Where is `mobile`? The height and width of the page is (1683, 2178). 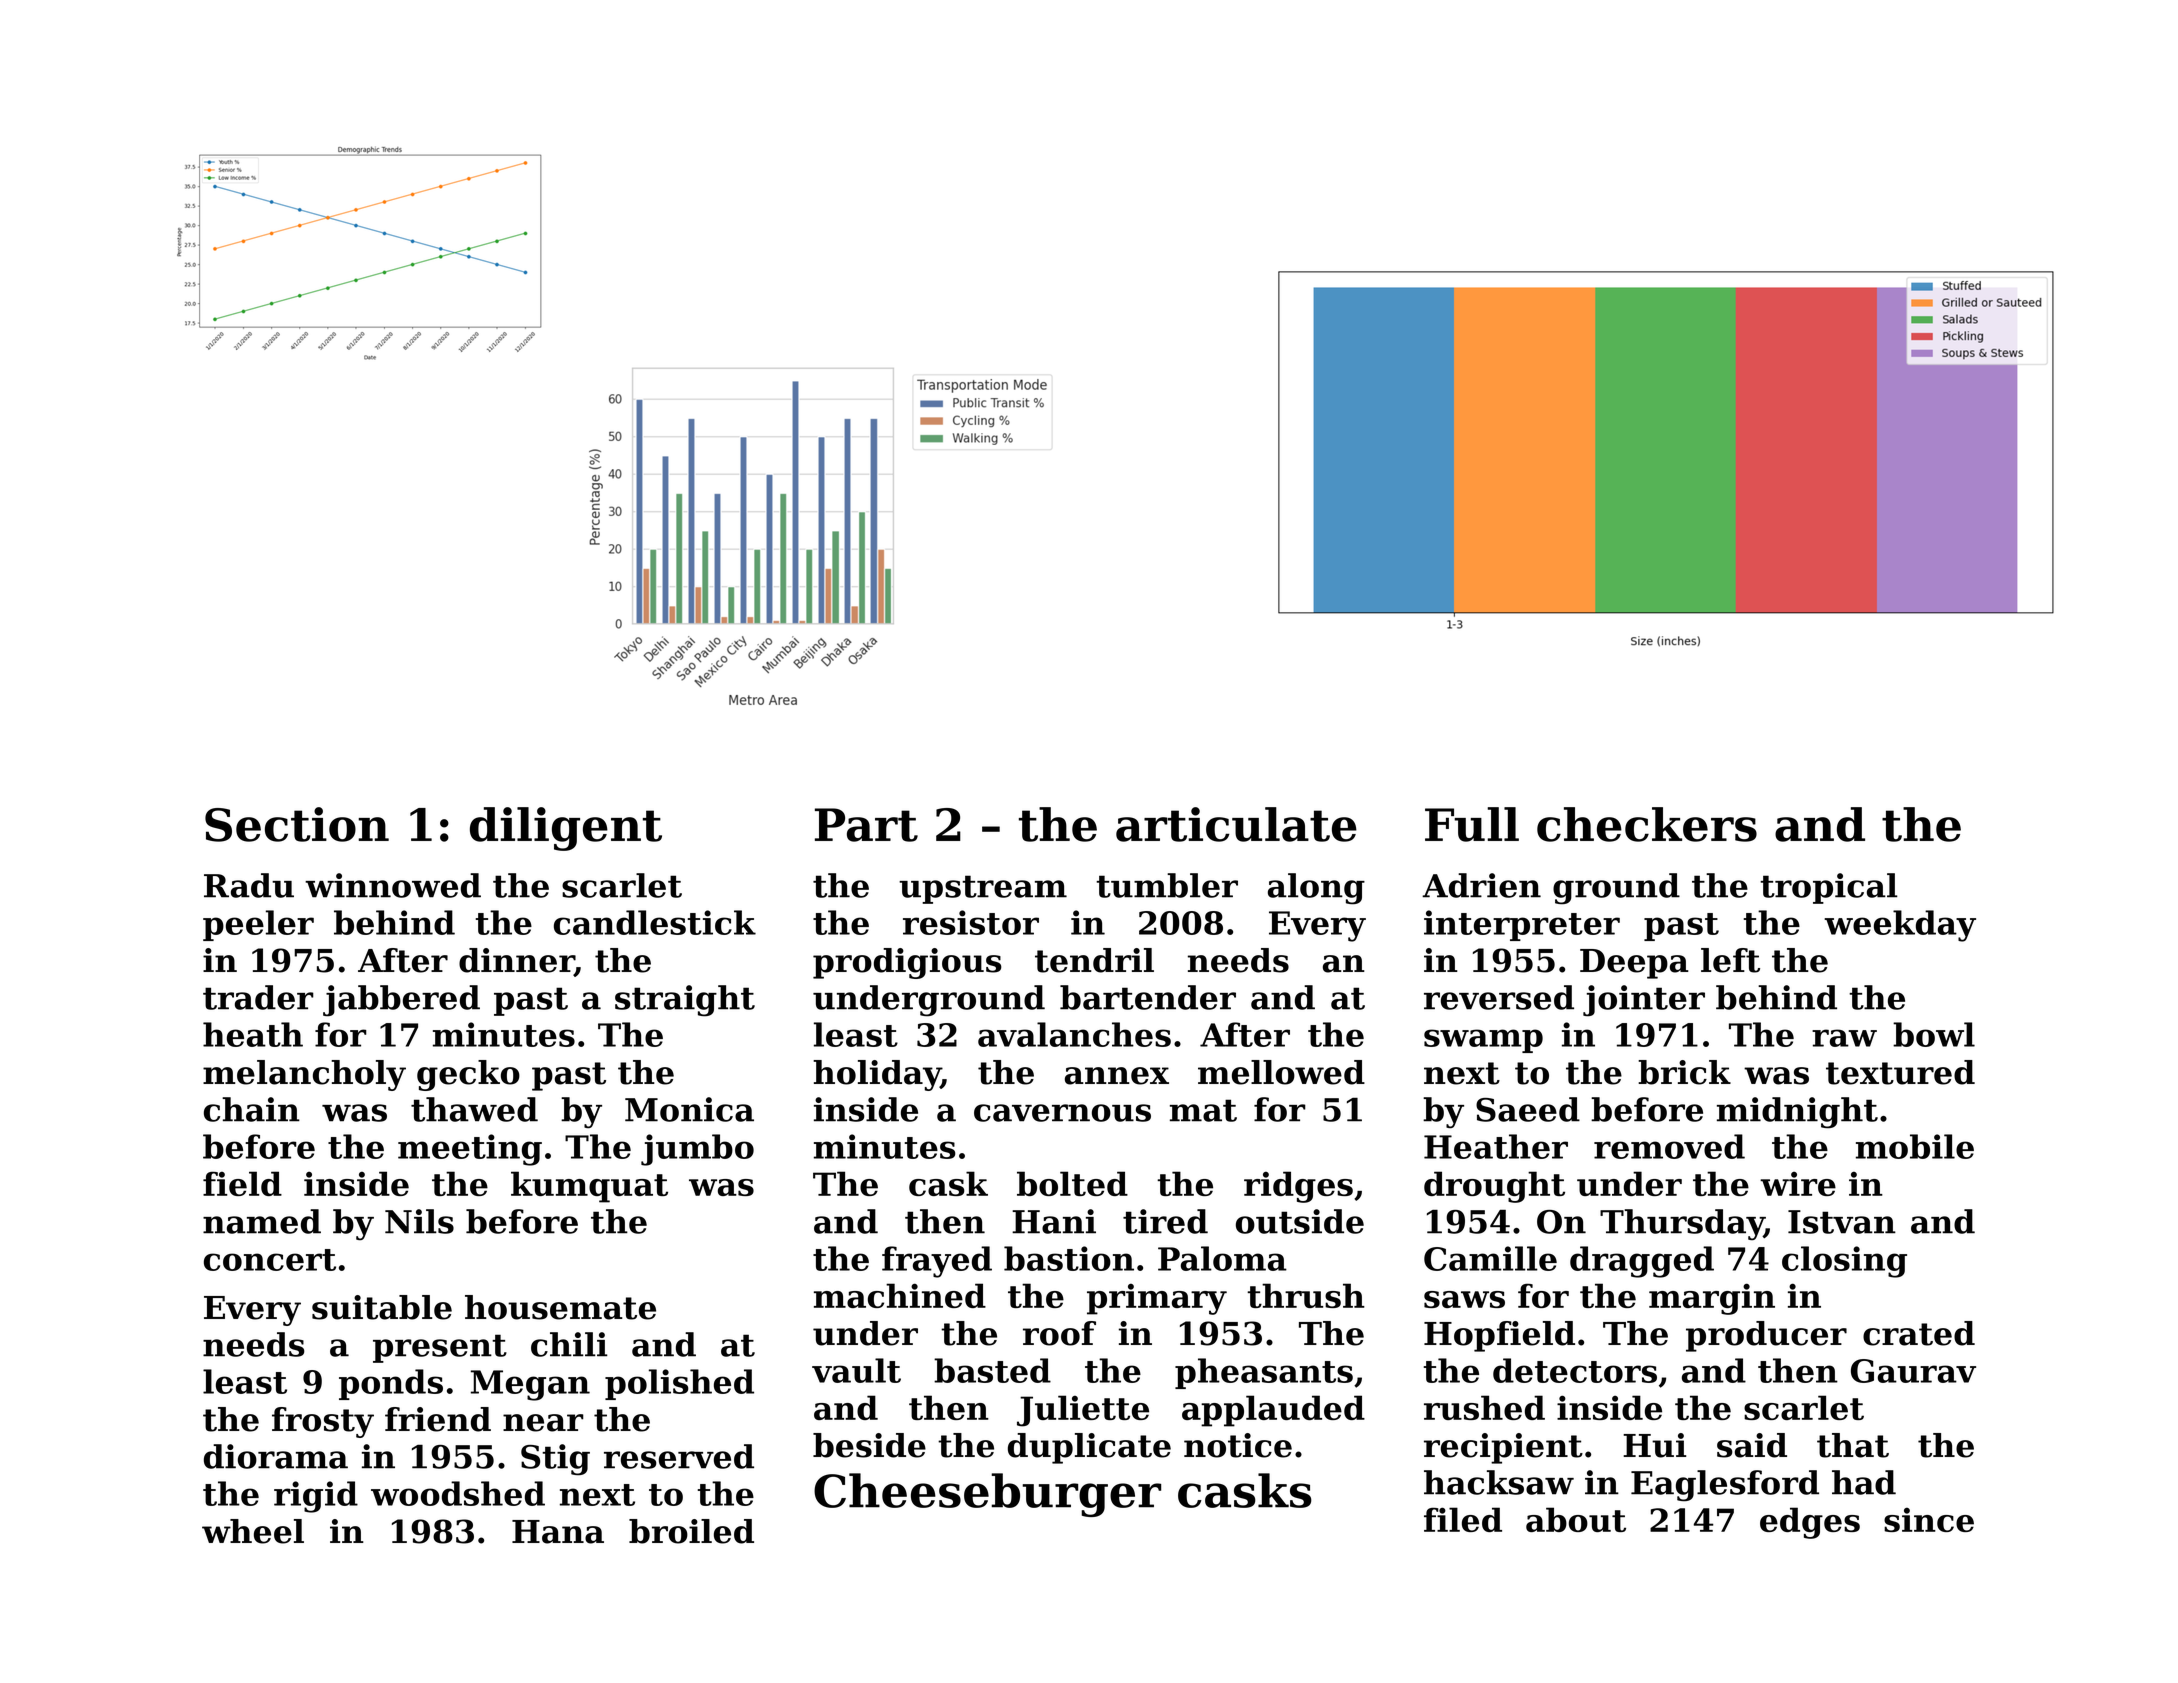 mobile is located at coordinates (1915, 1146).
